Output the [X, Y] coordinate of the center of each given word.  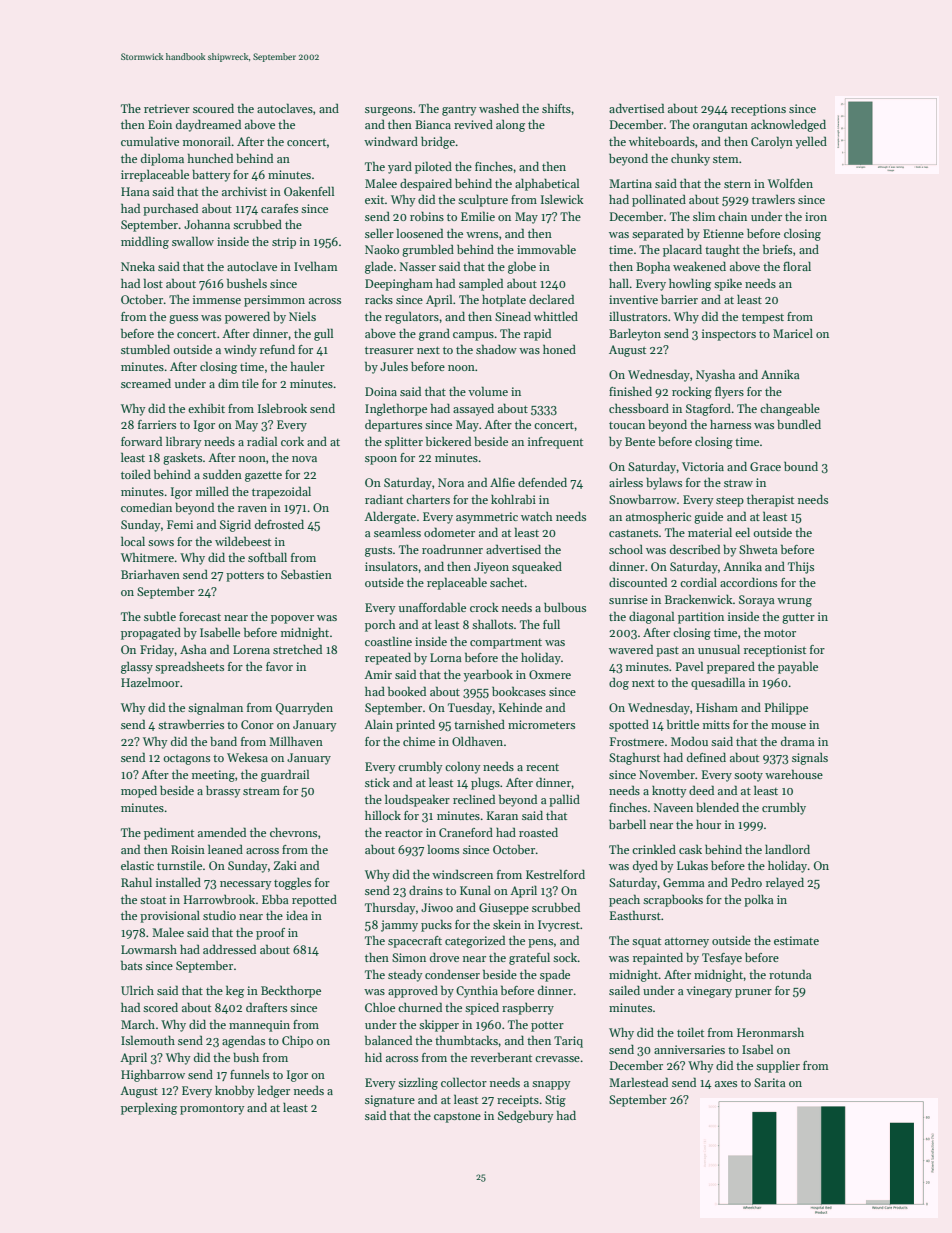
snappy [551, 1085]
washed [499, 108]
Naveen [673, 807]
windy [240, 350]
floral [797, 266]
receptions [758, 110]
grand [434, 334]
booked [407, 691]
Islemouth [148, 1040]
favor [279, 666]
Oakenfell [309, 191]
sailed [624, 990]
